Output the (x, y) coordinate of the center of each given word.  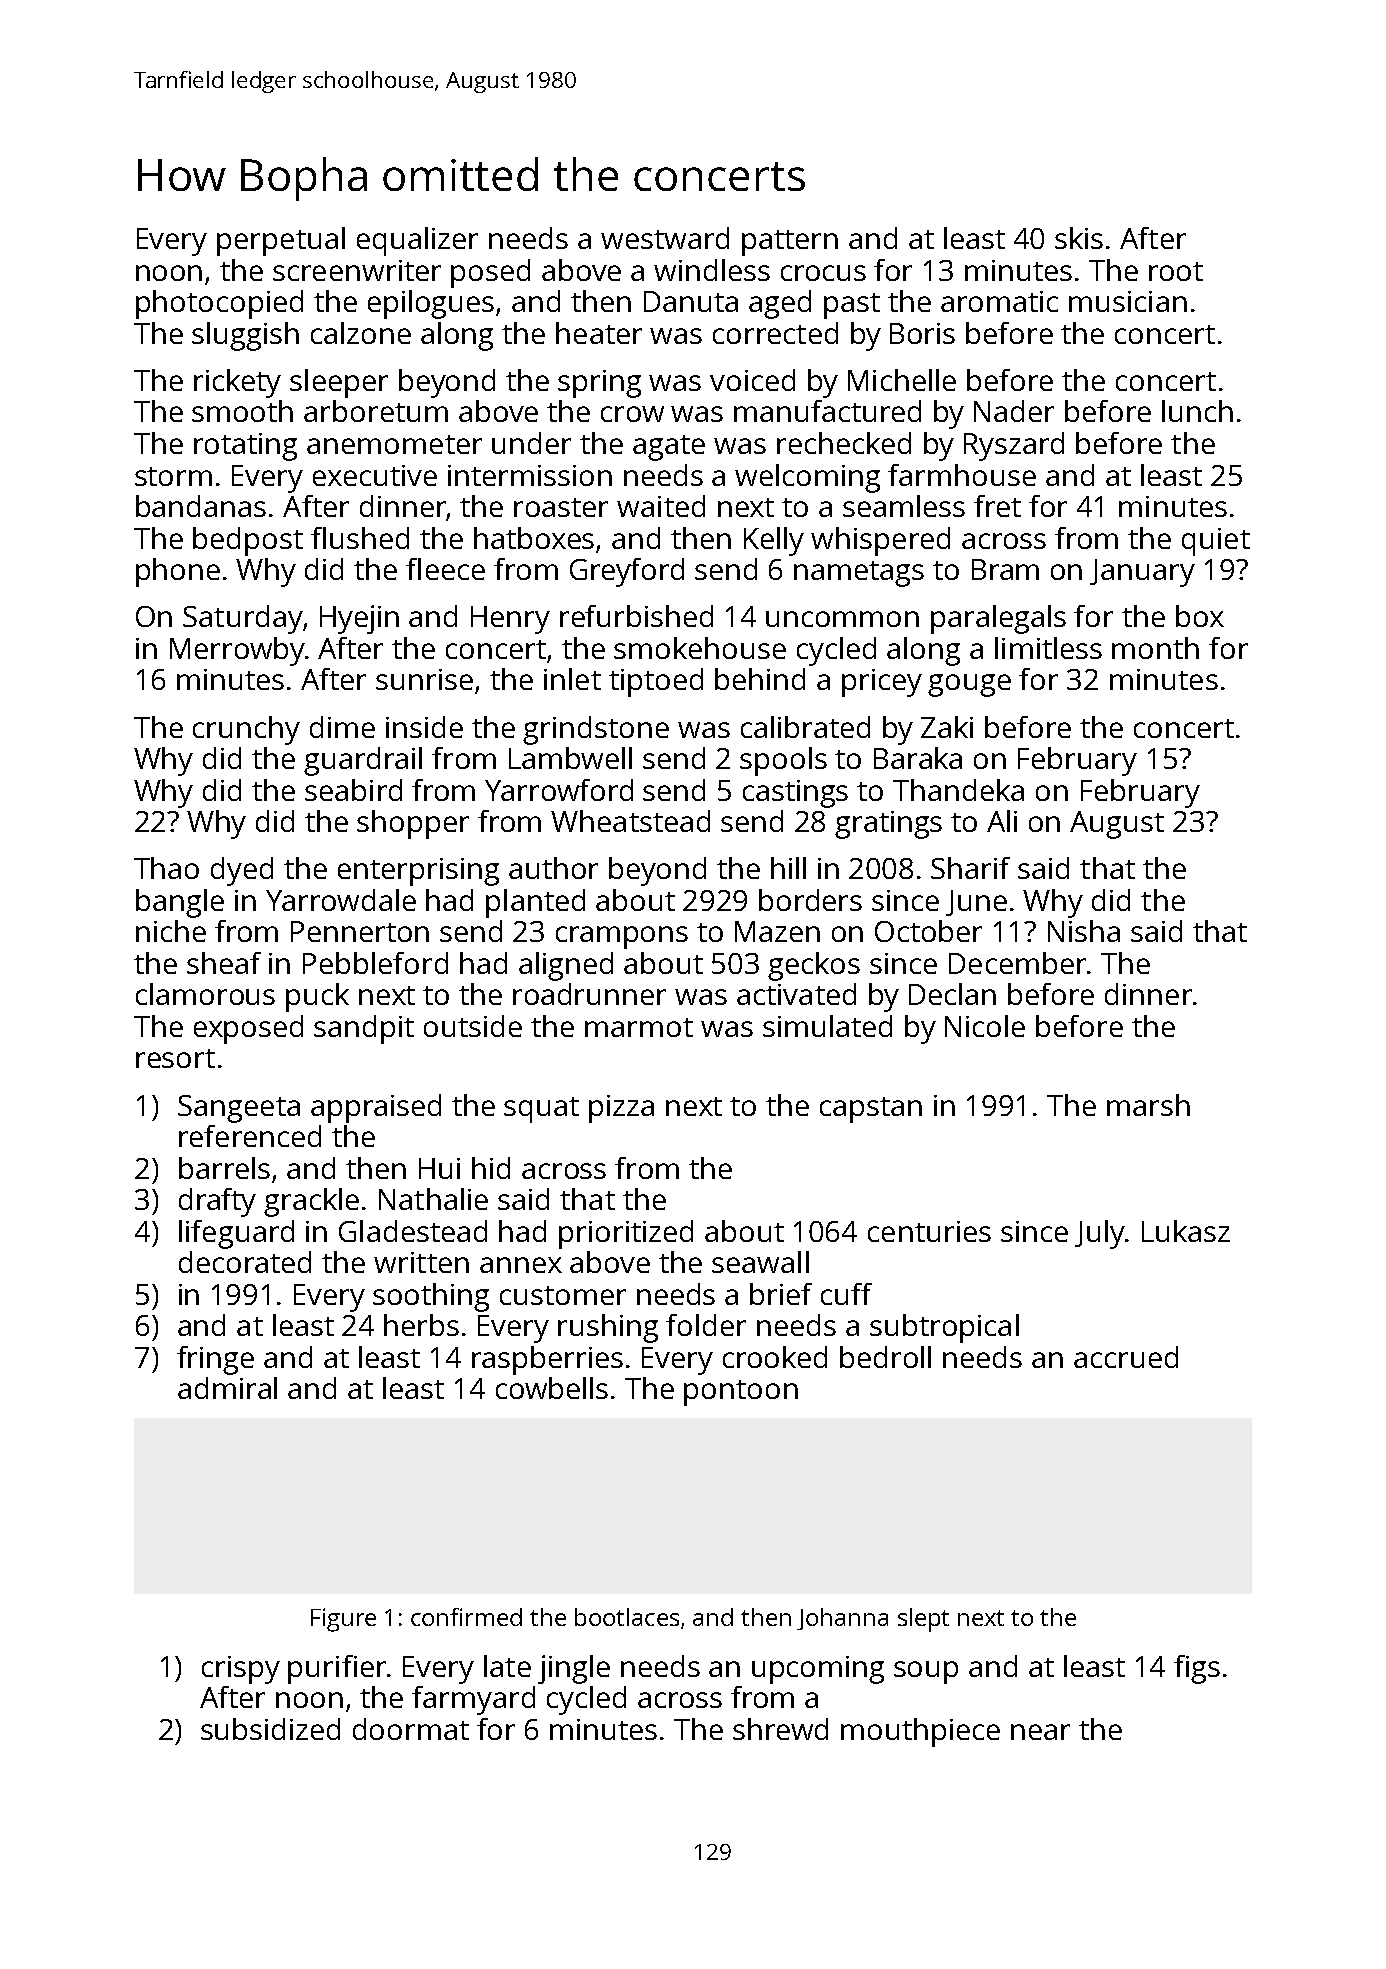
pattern (790, 243)
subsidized (270, 1729)
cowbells (552, 1388)
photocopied (219, 304)
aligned (566, 966)
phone (178, 572)
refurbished (636, 616)
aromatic (999, 301)
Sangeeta (239, 1109)
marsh (1148, 1105)
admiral (227, 1388)
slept (923, 1620)
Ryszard (1014, 446)
